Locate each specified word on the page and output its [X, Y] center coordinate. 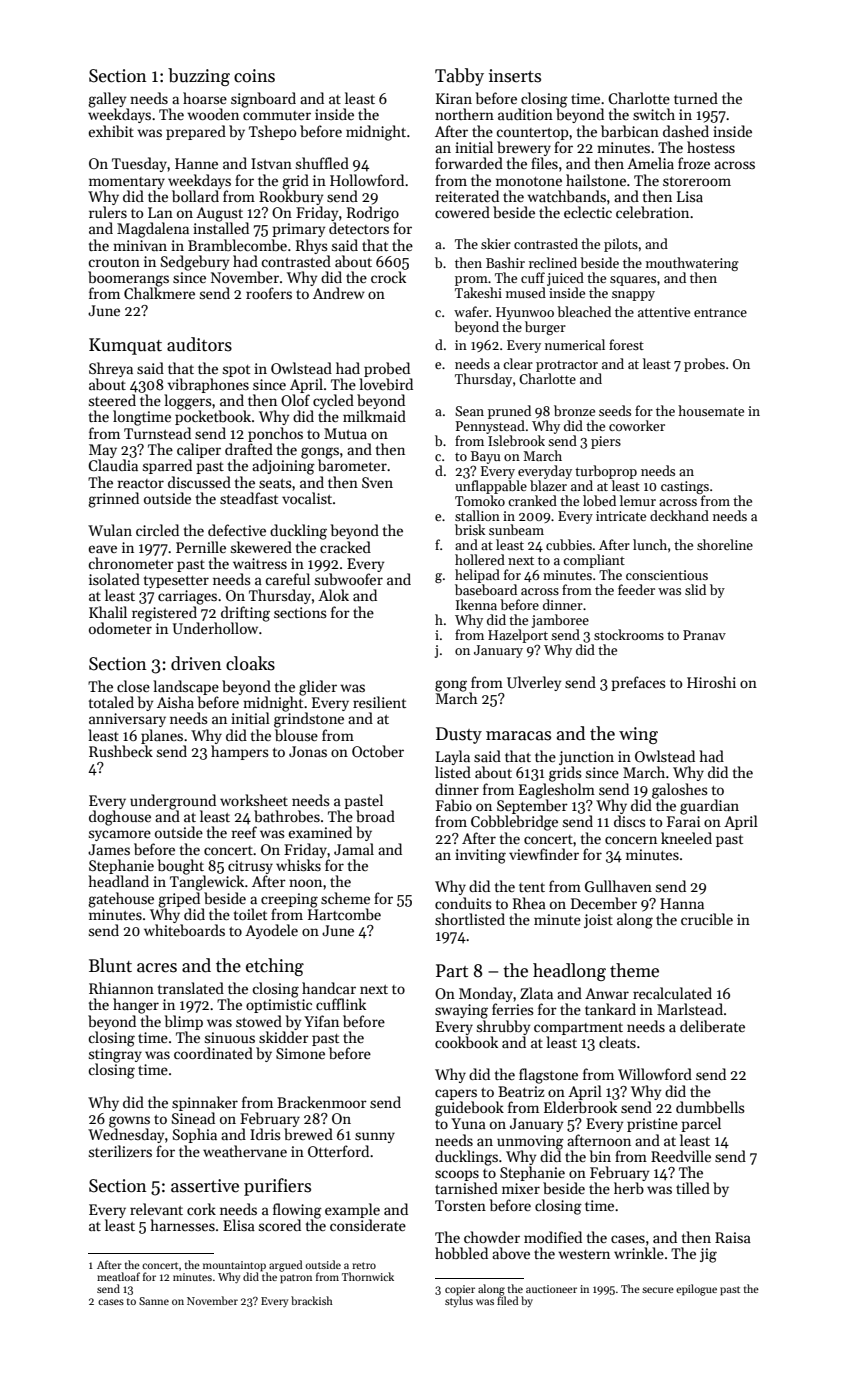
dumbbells [710, 1107]
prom [471, 281]
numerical [575, 344]
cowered [462, 212]
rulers [108, 212]
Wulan [110, 530]
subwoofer [349, 579]
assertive [205, 1186]
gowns [129, 1122]
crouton [114, 262]
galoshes [680, 791]
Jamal [354, 849]
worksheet [254, 800]
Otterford [338, 1151]
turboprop [606, 472]
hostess [711, 147]
